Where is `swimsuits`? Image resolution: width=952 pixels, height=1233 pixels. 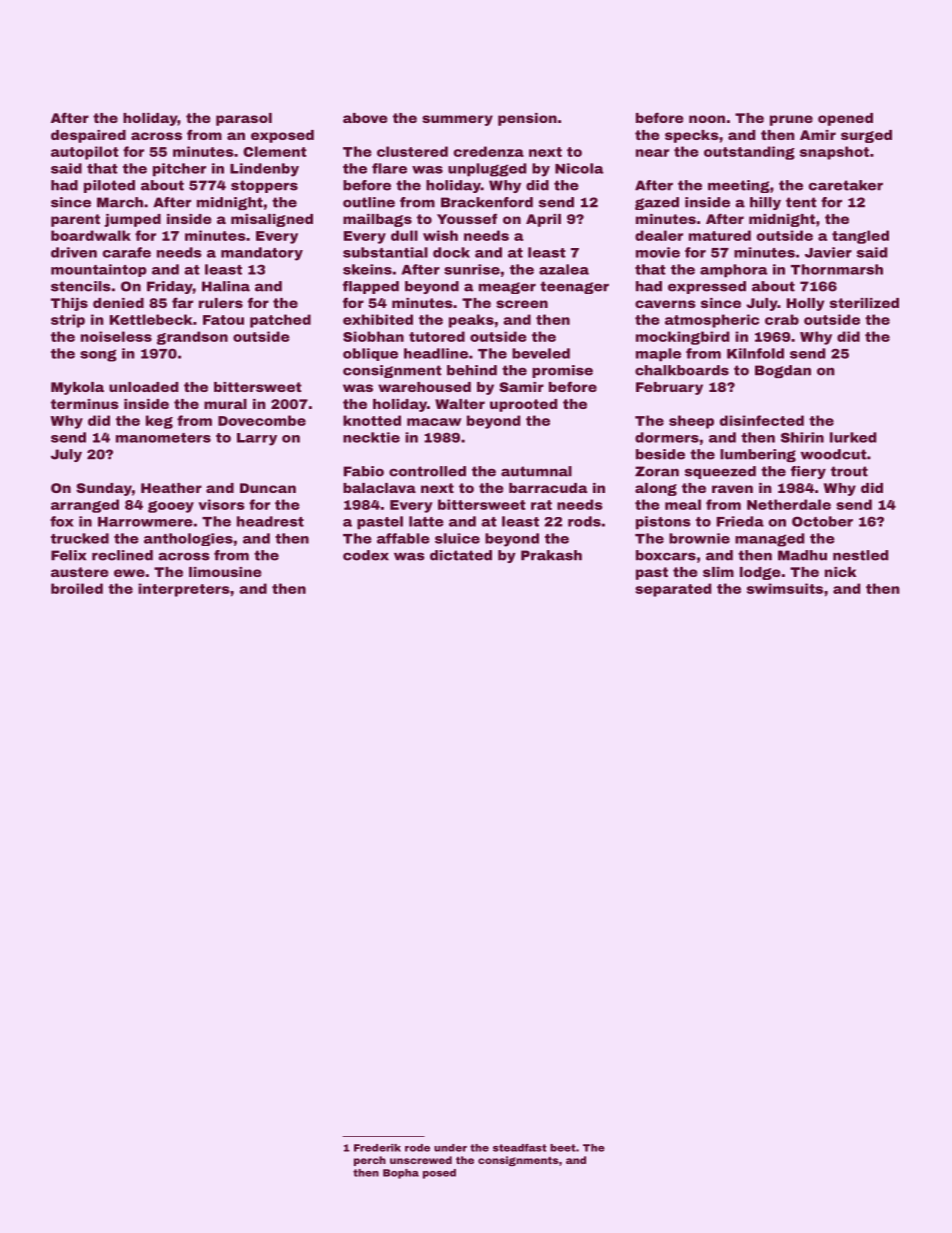 swimsuits is located at coordinates (785, 588).
